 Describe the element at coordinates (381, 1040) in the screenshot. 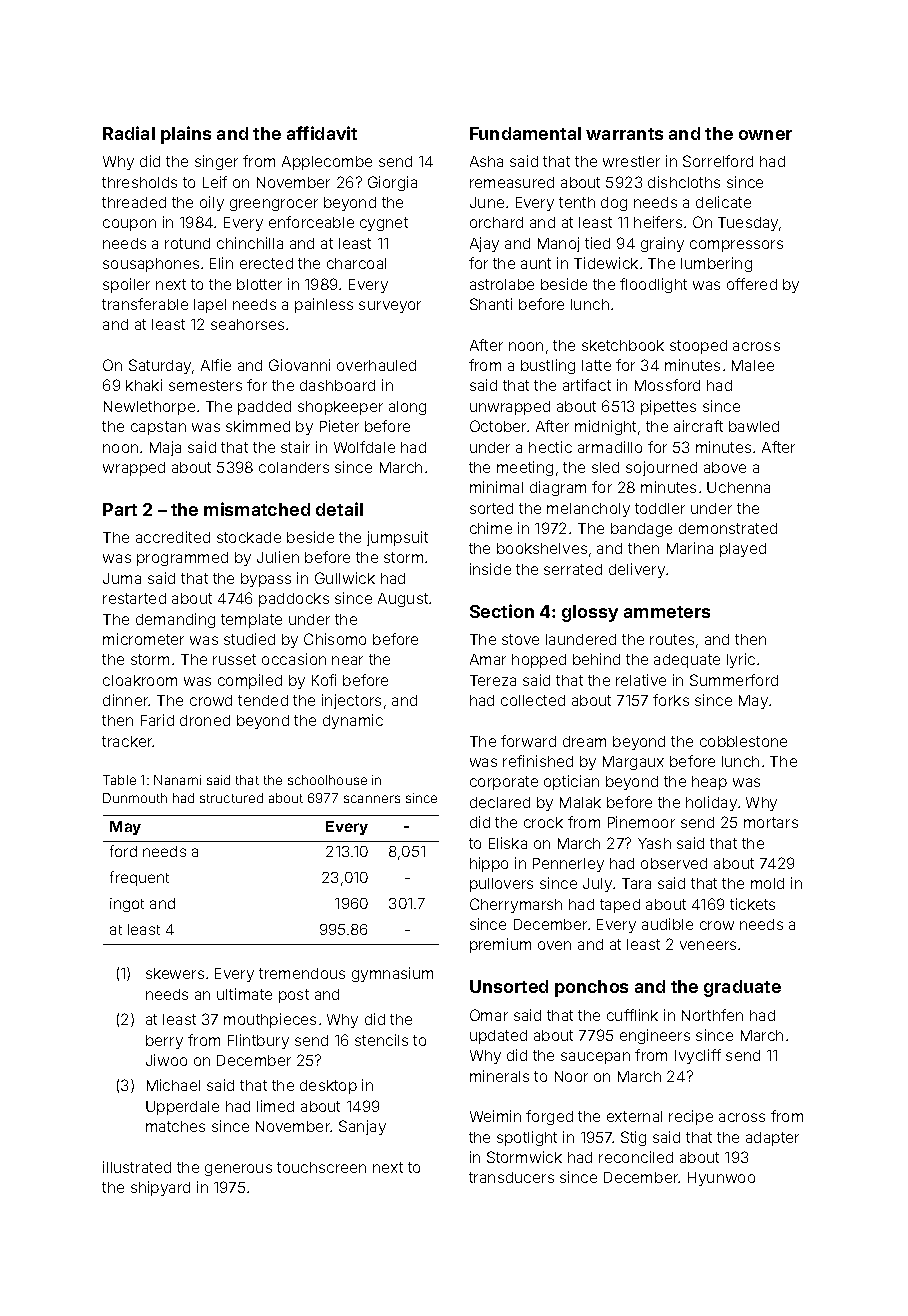

I see `stencils` at that location.
